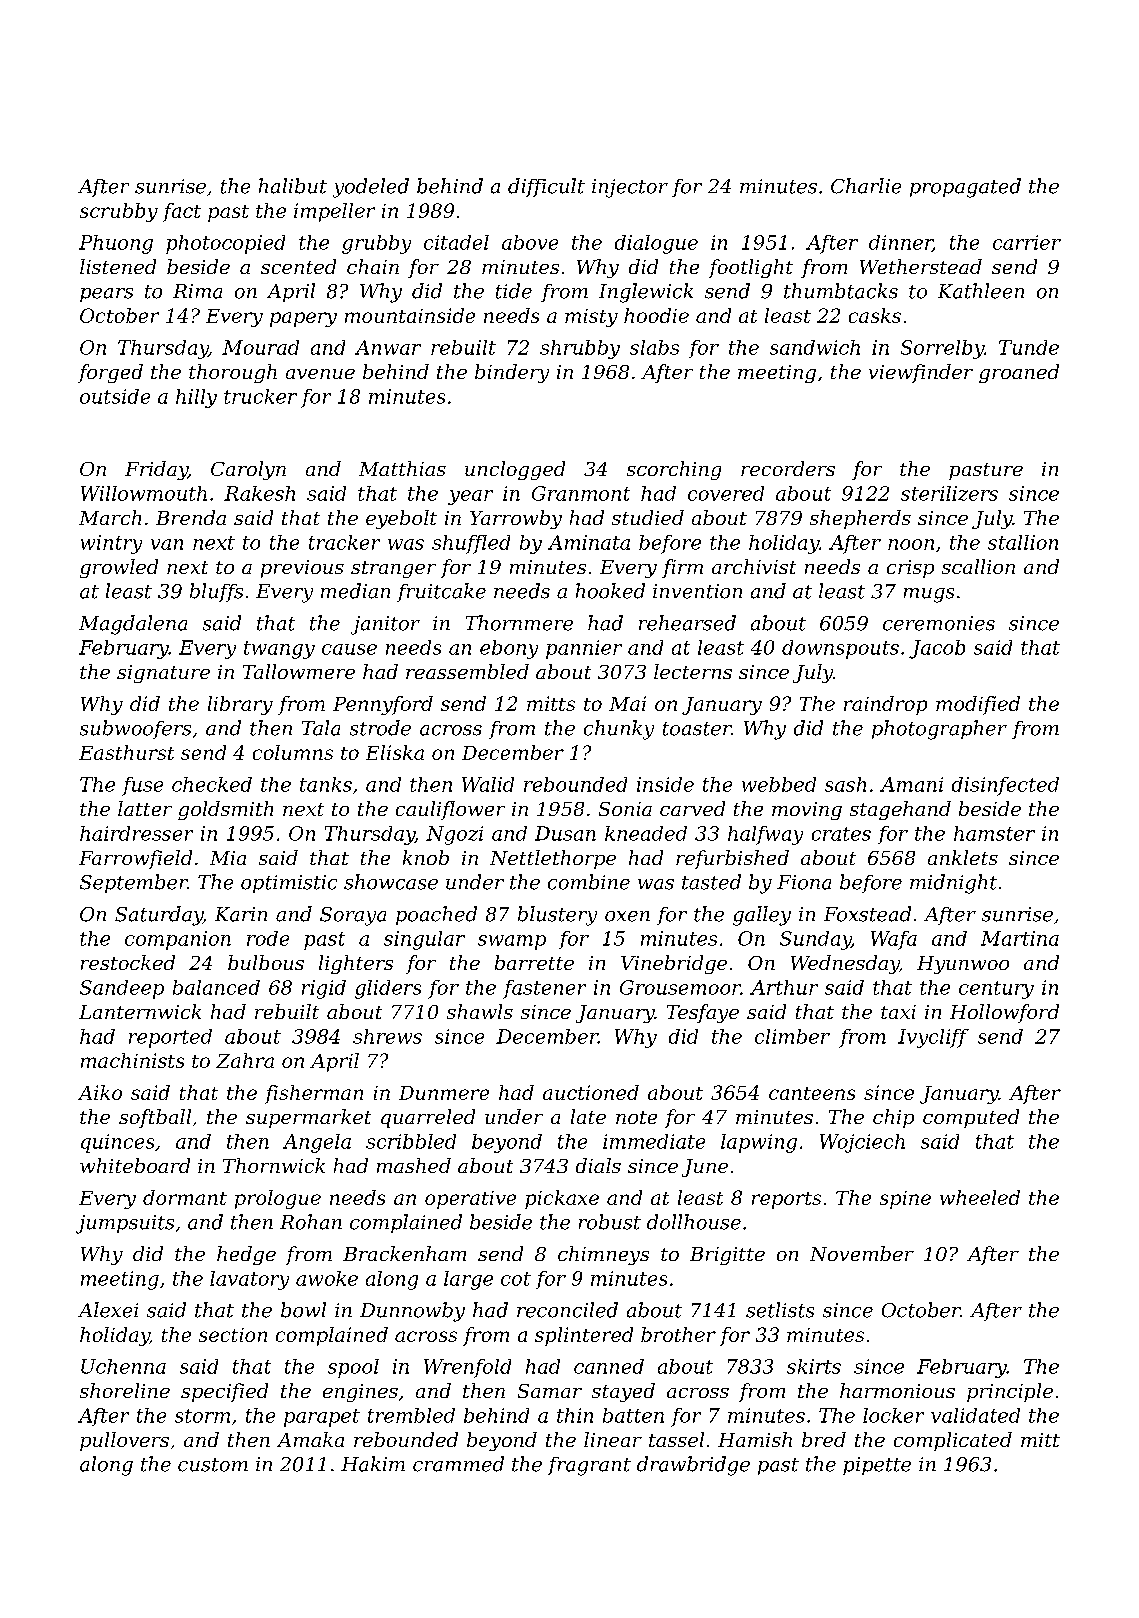 Image resolution: width=1139 pixels, height=1618 pixels. What do you see at coordinates (692, 808) in the document?
I see `carved` at bounding box center [692, 808].
